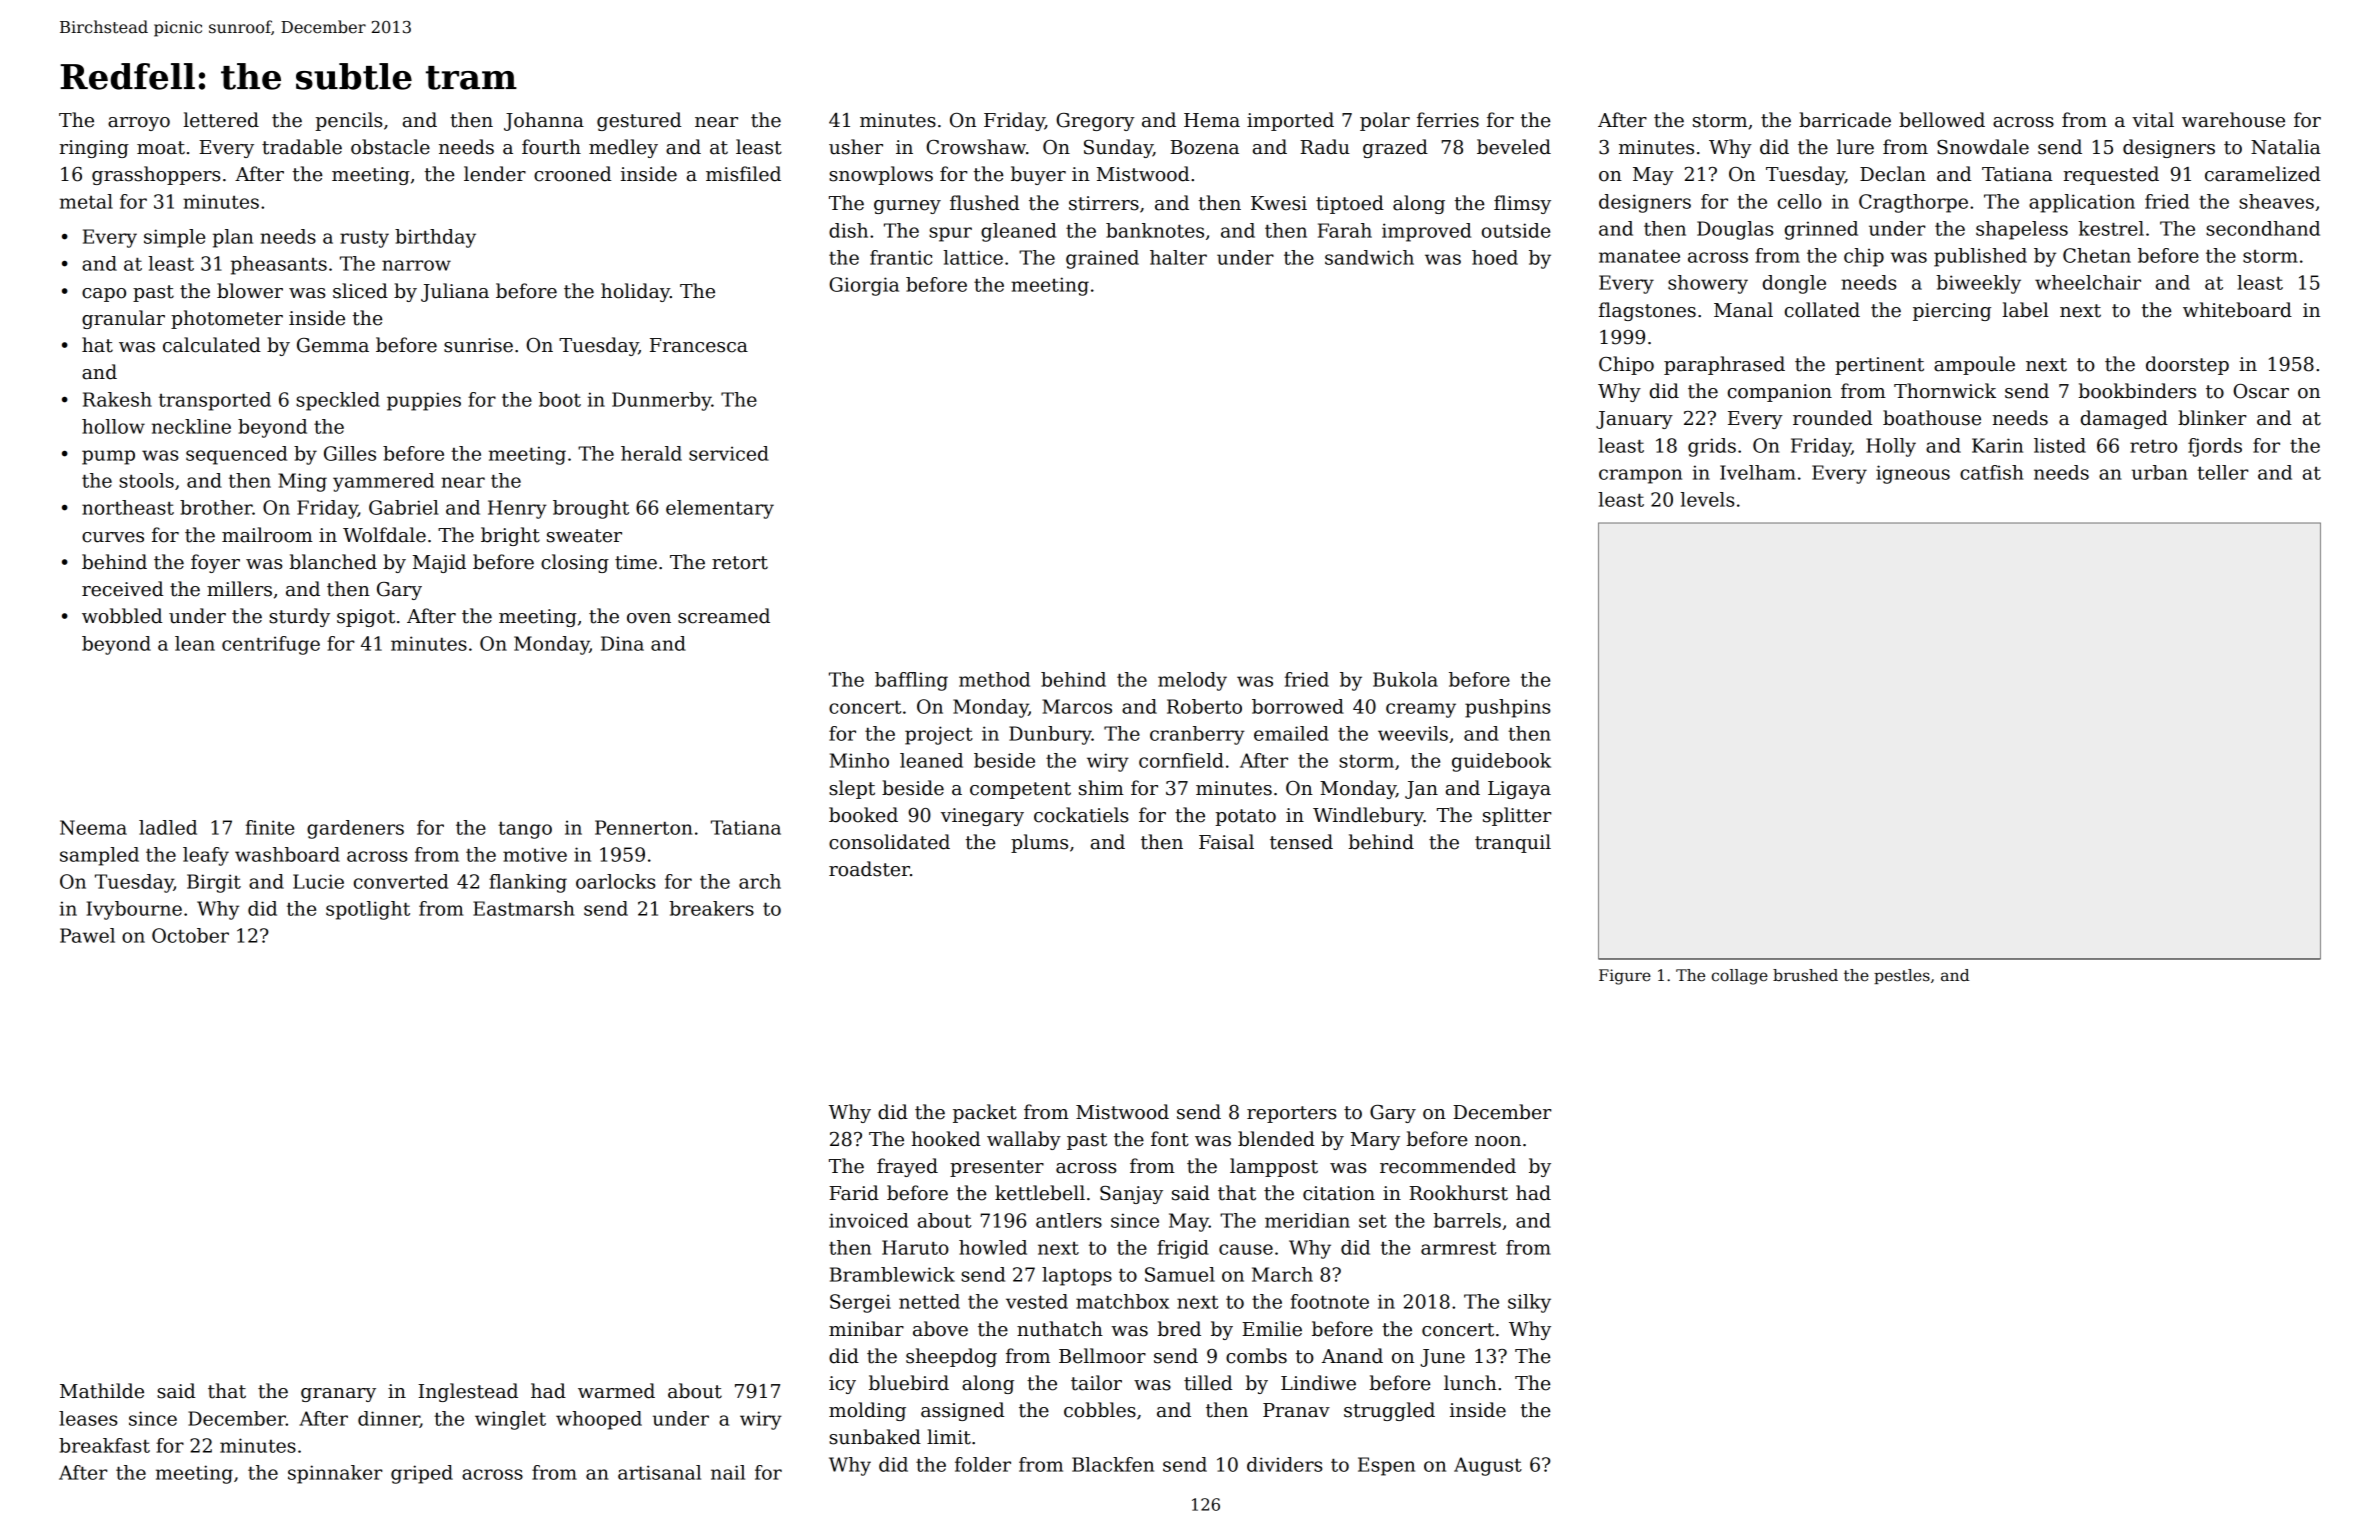 This screenshot has width=2380, height=1540. What do you see at coordinates (985, 1113) in the screenshot?
I see `packet` at bounding box center [985, 1113].
